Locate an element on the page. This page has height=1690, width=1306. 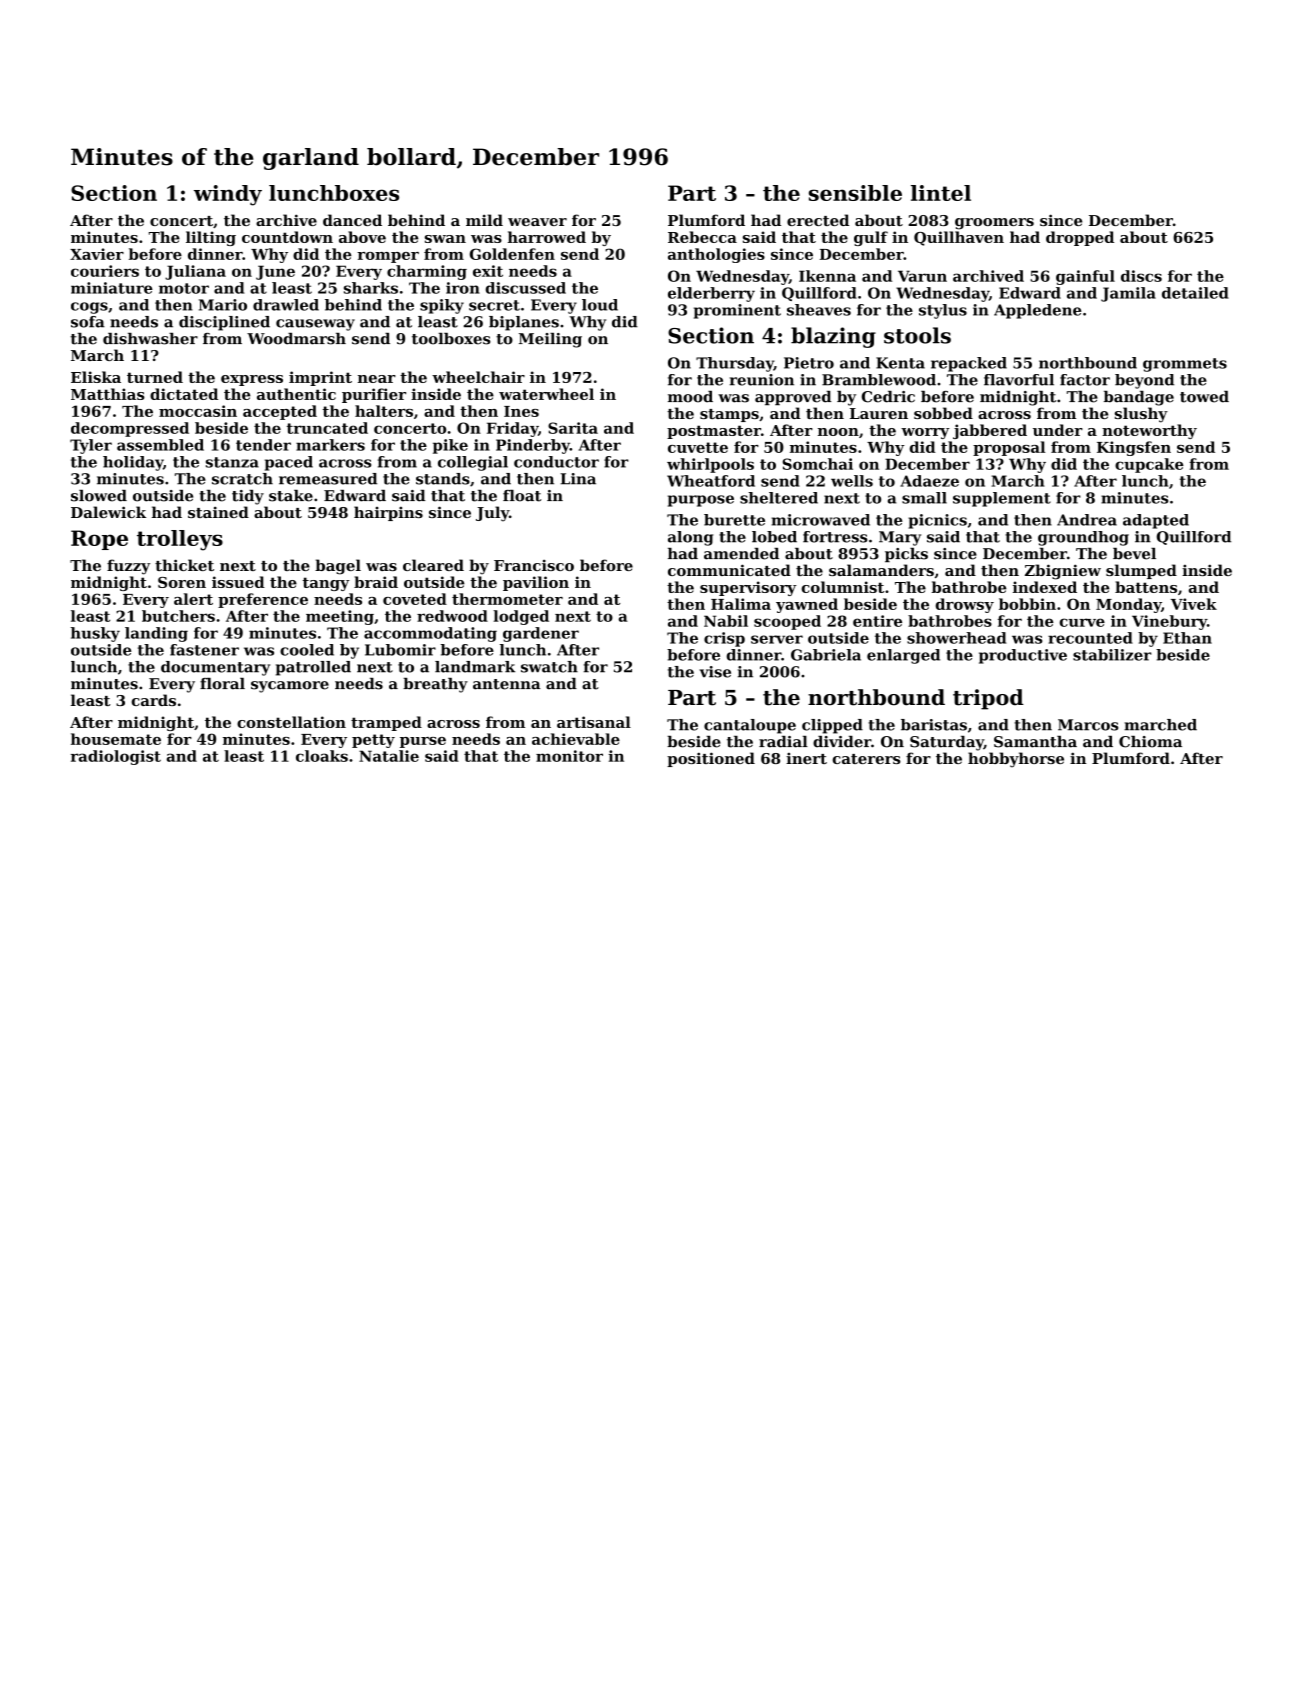
dropped is located at coordinates (1080, 238).
